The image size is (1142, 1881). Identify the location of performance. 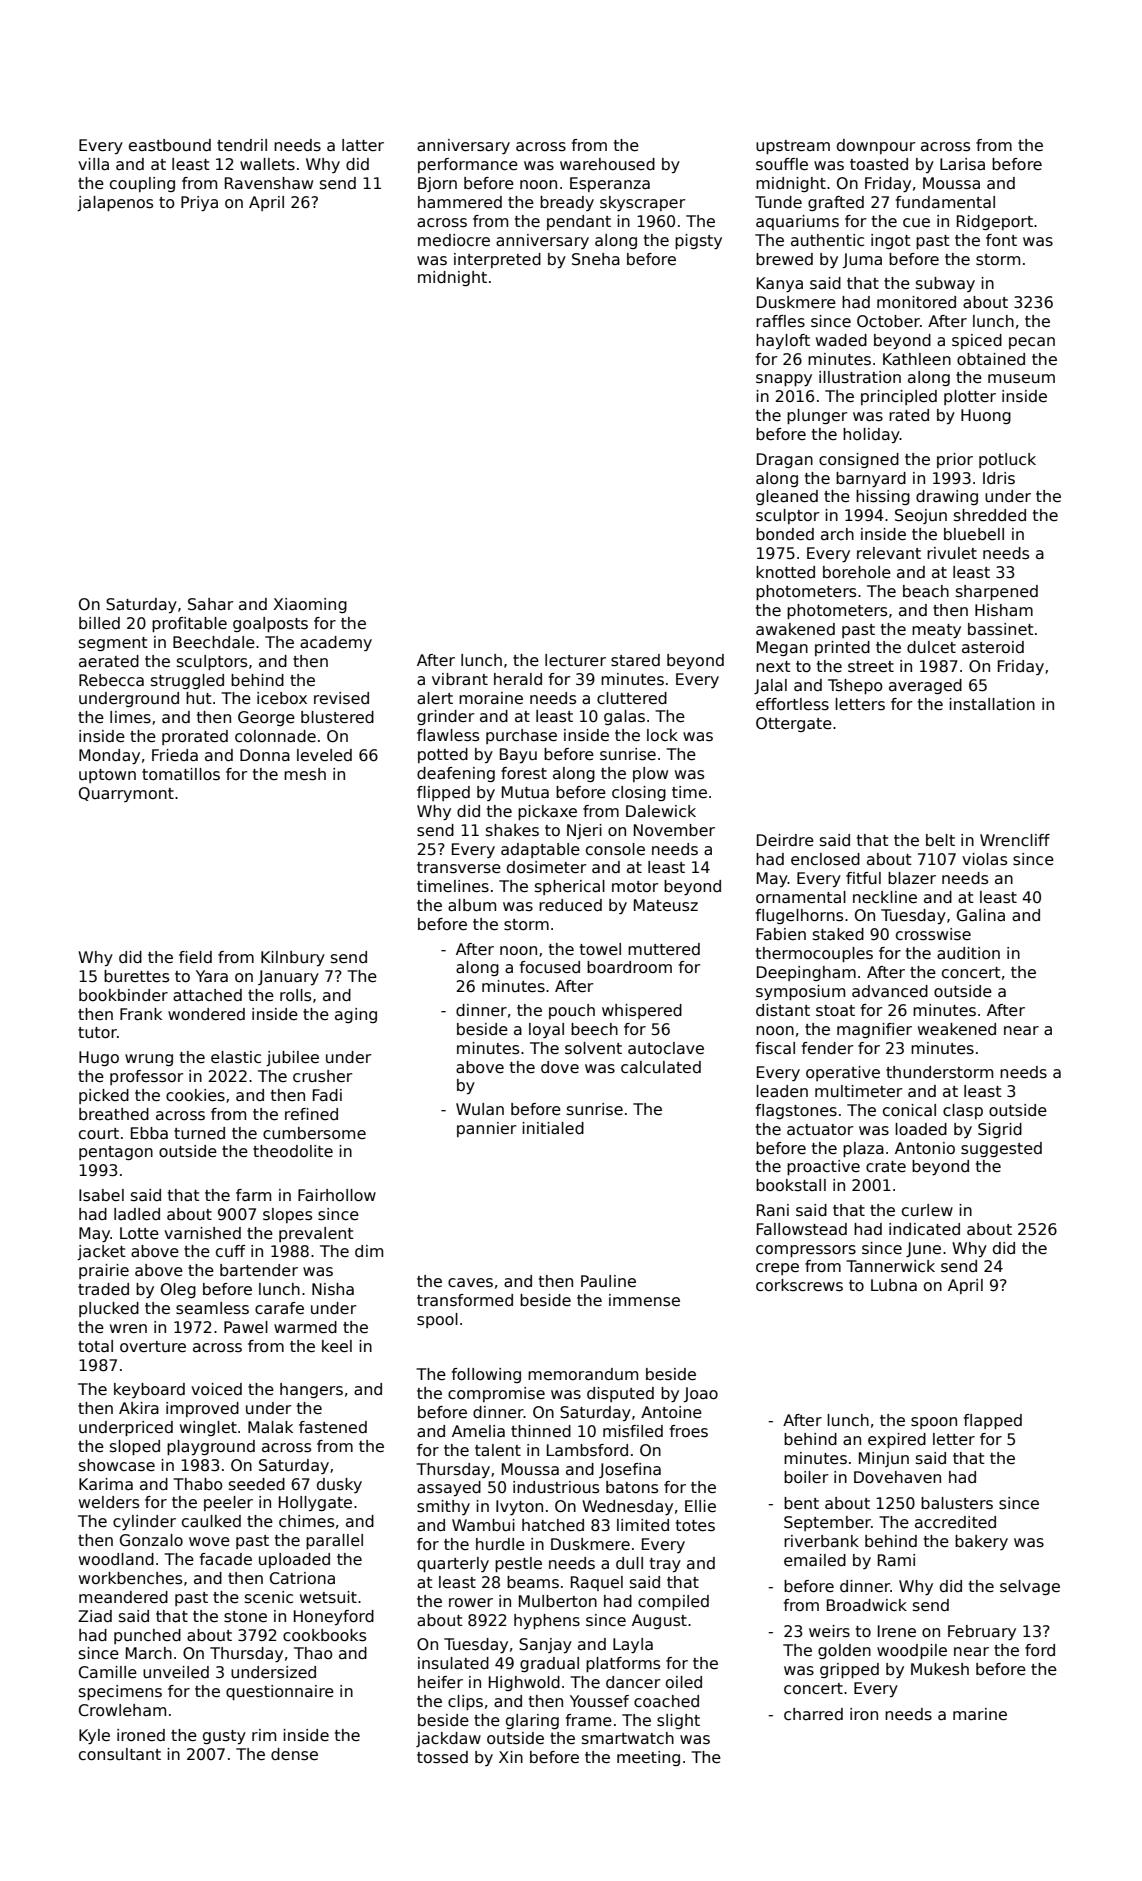
(468, 165).
